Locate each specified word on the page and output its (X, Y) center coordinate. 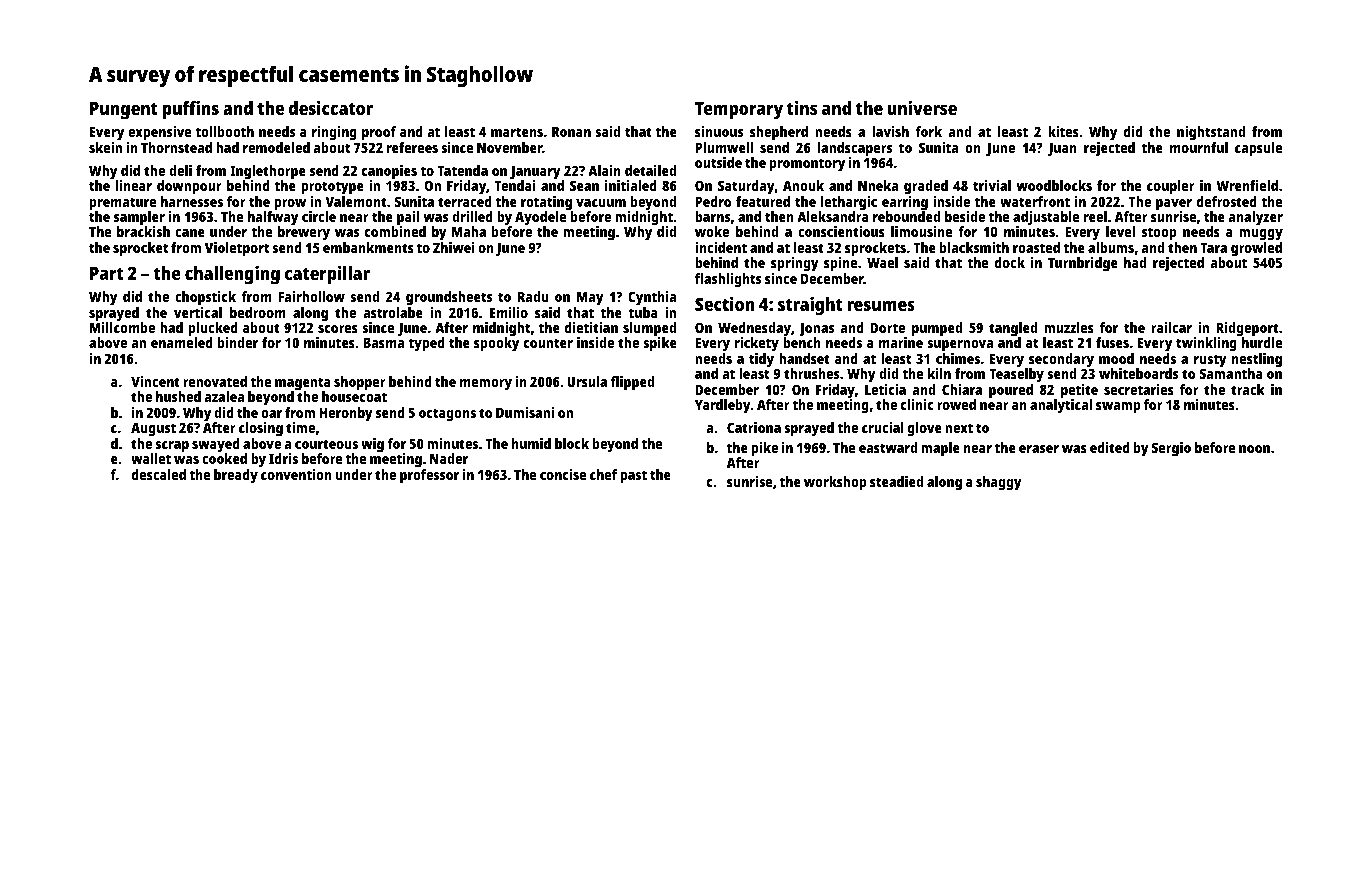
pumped (937, 329)
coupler (1171, 187)
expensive (159, 133)
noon (1254, 449)
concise (563, 474)
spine (840, 264)
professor (429, 476)
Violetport (237, 249)
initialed (631, 185)
